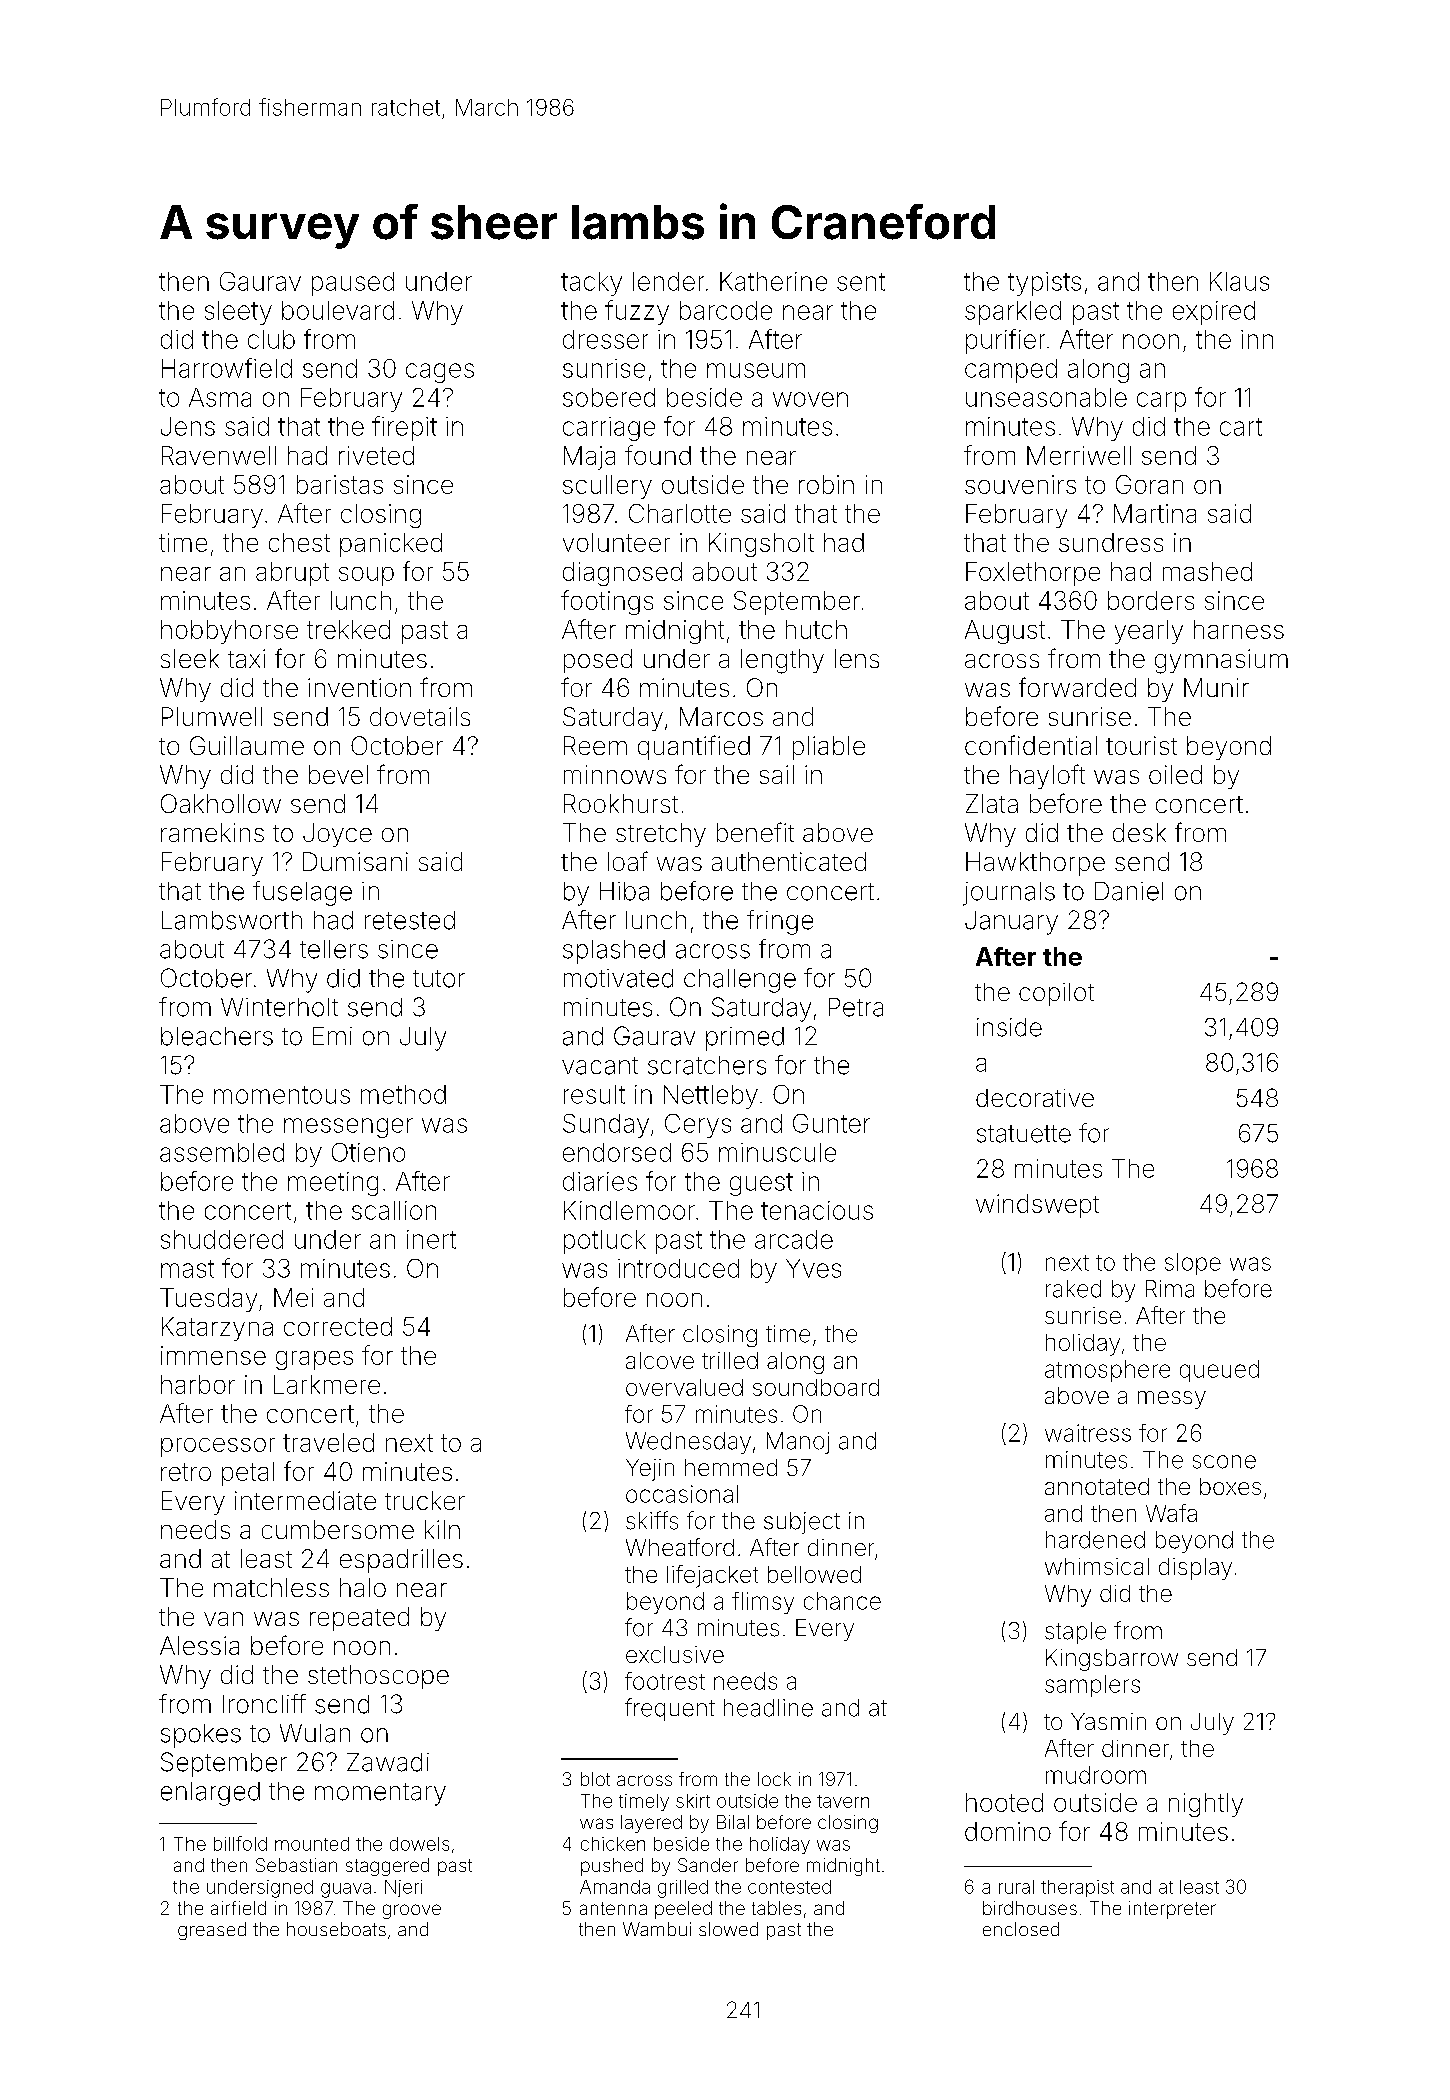 This page has width=1450, height=2100. Describe the element at coordinates (1207, 571) in the page. I see `mashed` at that location.
